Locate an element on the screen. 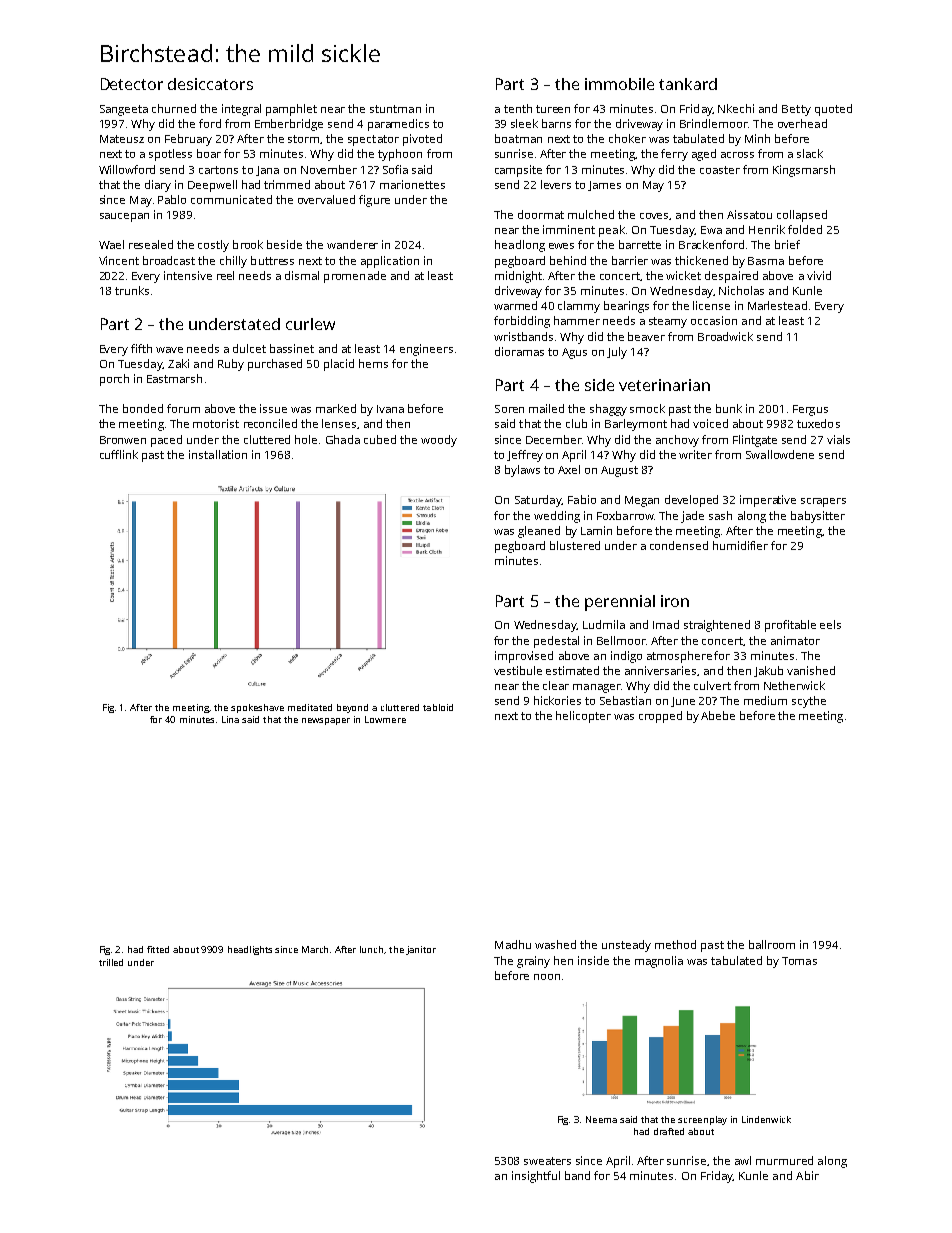  dulcet is located at coordinates (249, 348).
